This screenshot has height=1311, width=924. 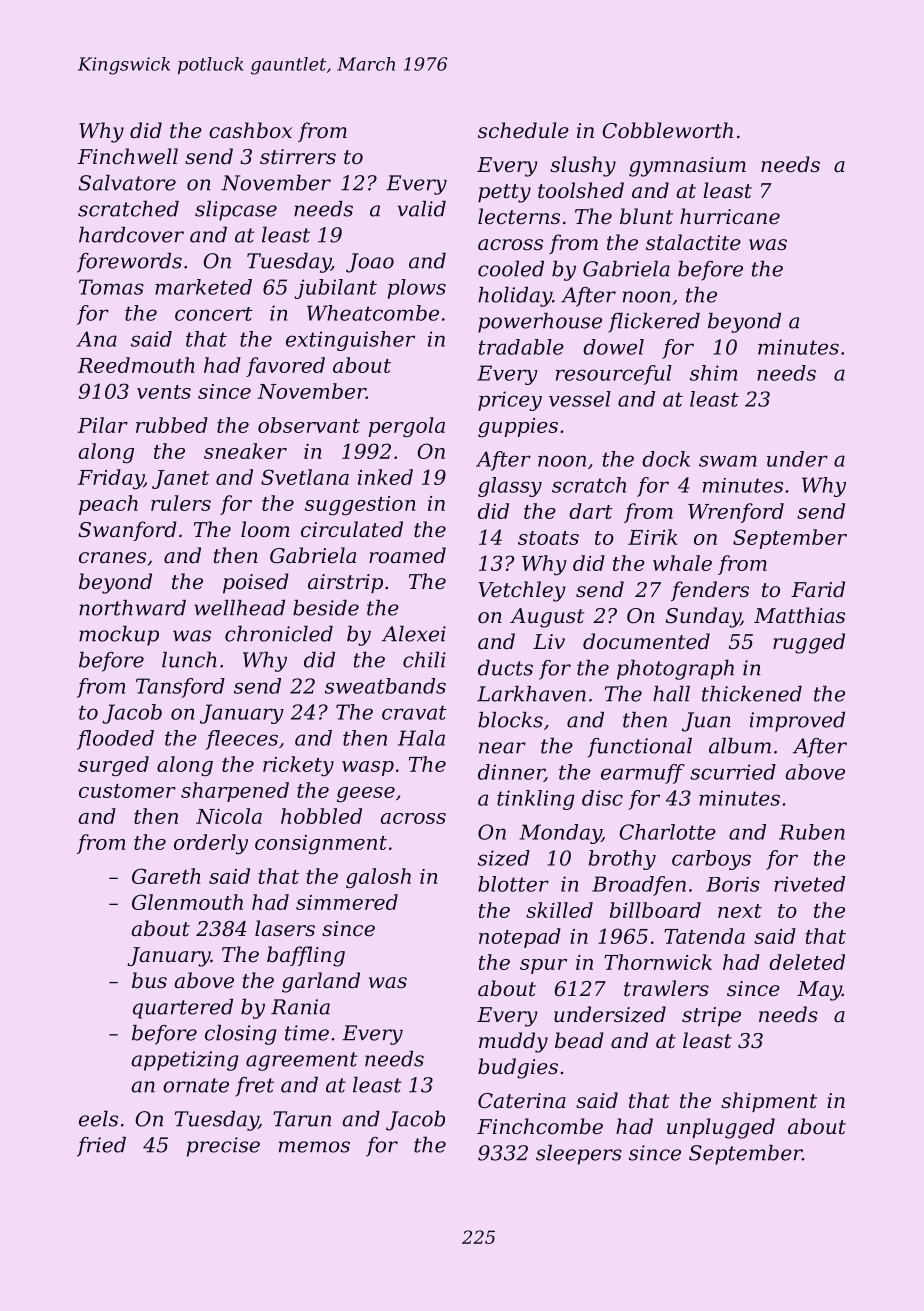 I want to click on Cobbleworth, so click(x=667, y=130).
